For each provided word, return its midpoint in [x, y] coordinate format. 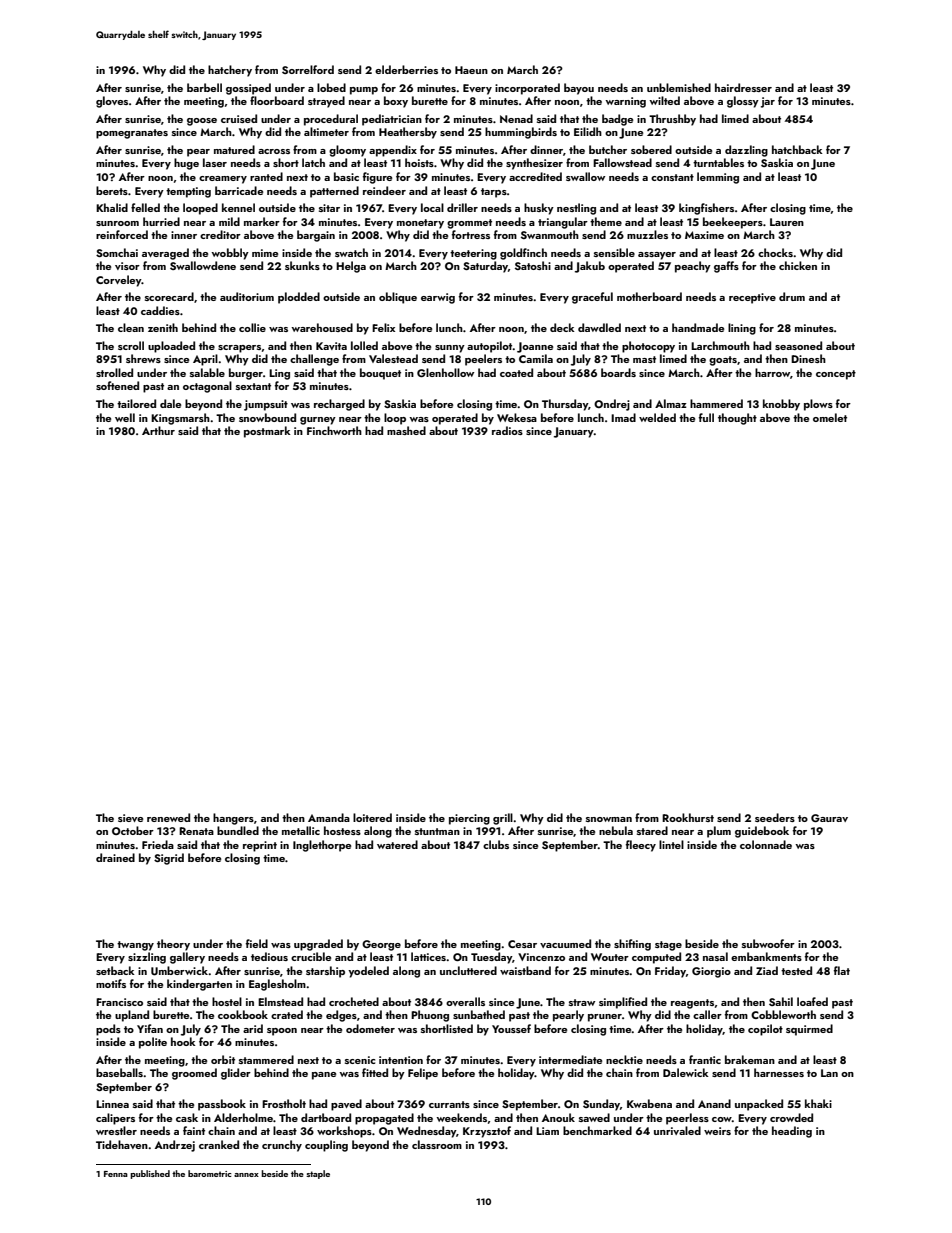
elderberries [406, 69]
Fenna [116, 1174]
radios [507, 430]
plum [719, 832]
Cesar [522, 944]
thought [737, 419]
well [125, 417]
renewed [168, 817]
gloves [112, 102]
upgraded [318, 945]
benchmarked [597, 1130]
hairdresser [743, 87]
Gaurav [829, 818]
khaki [818, 1103]
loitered [372, 817]
